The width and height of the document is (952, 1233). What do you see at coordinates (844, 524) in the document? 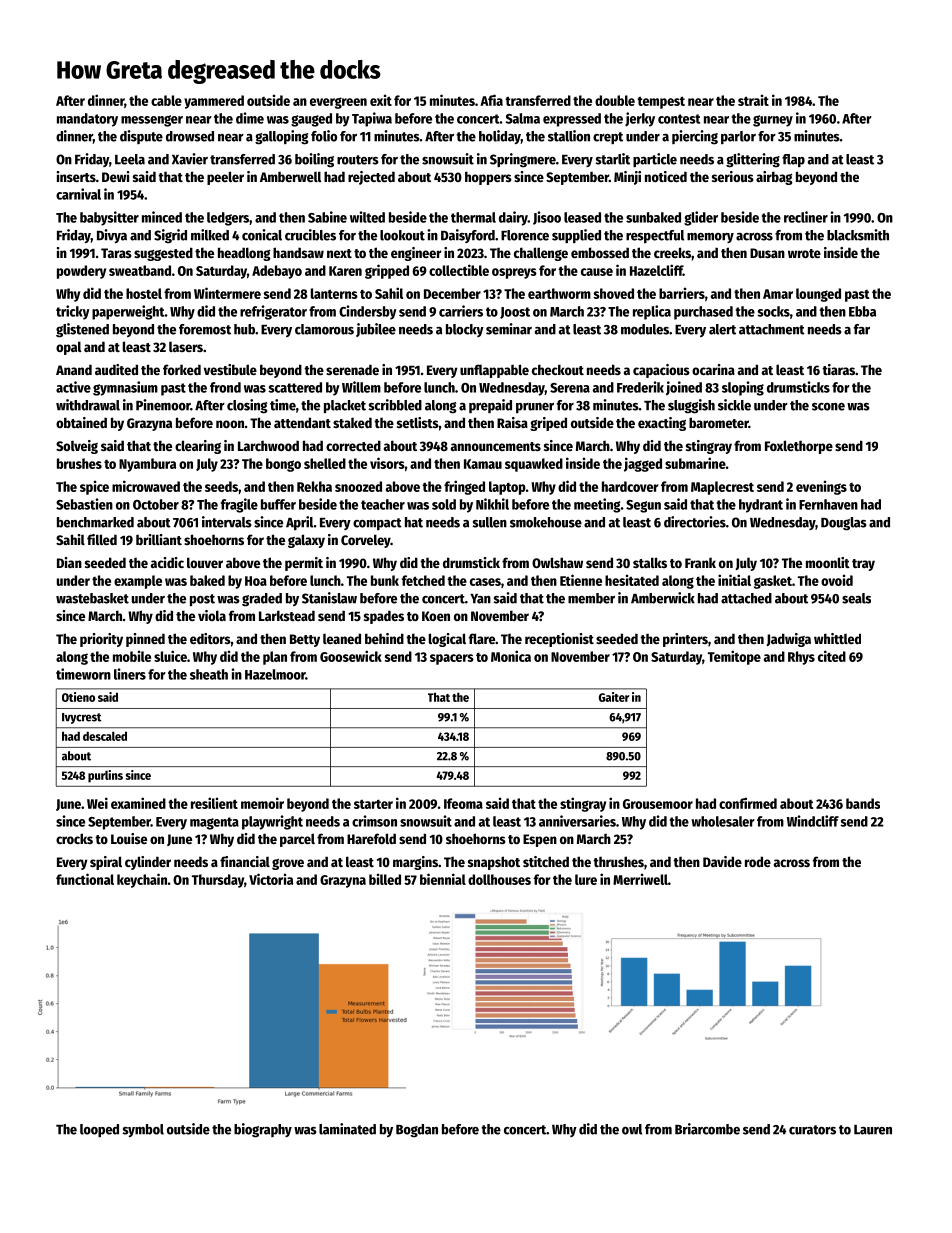
I see `Douglas` at bounding box center [844, 524].
